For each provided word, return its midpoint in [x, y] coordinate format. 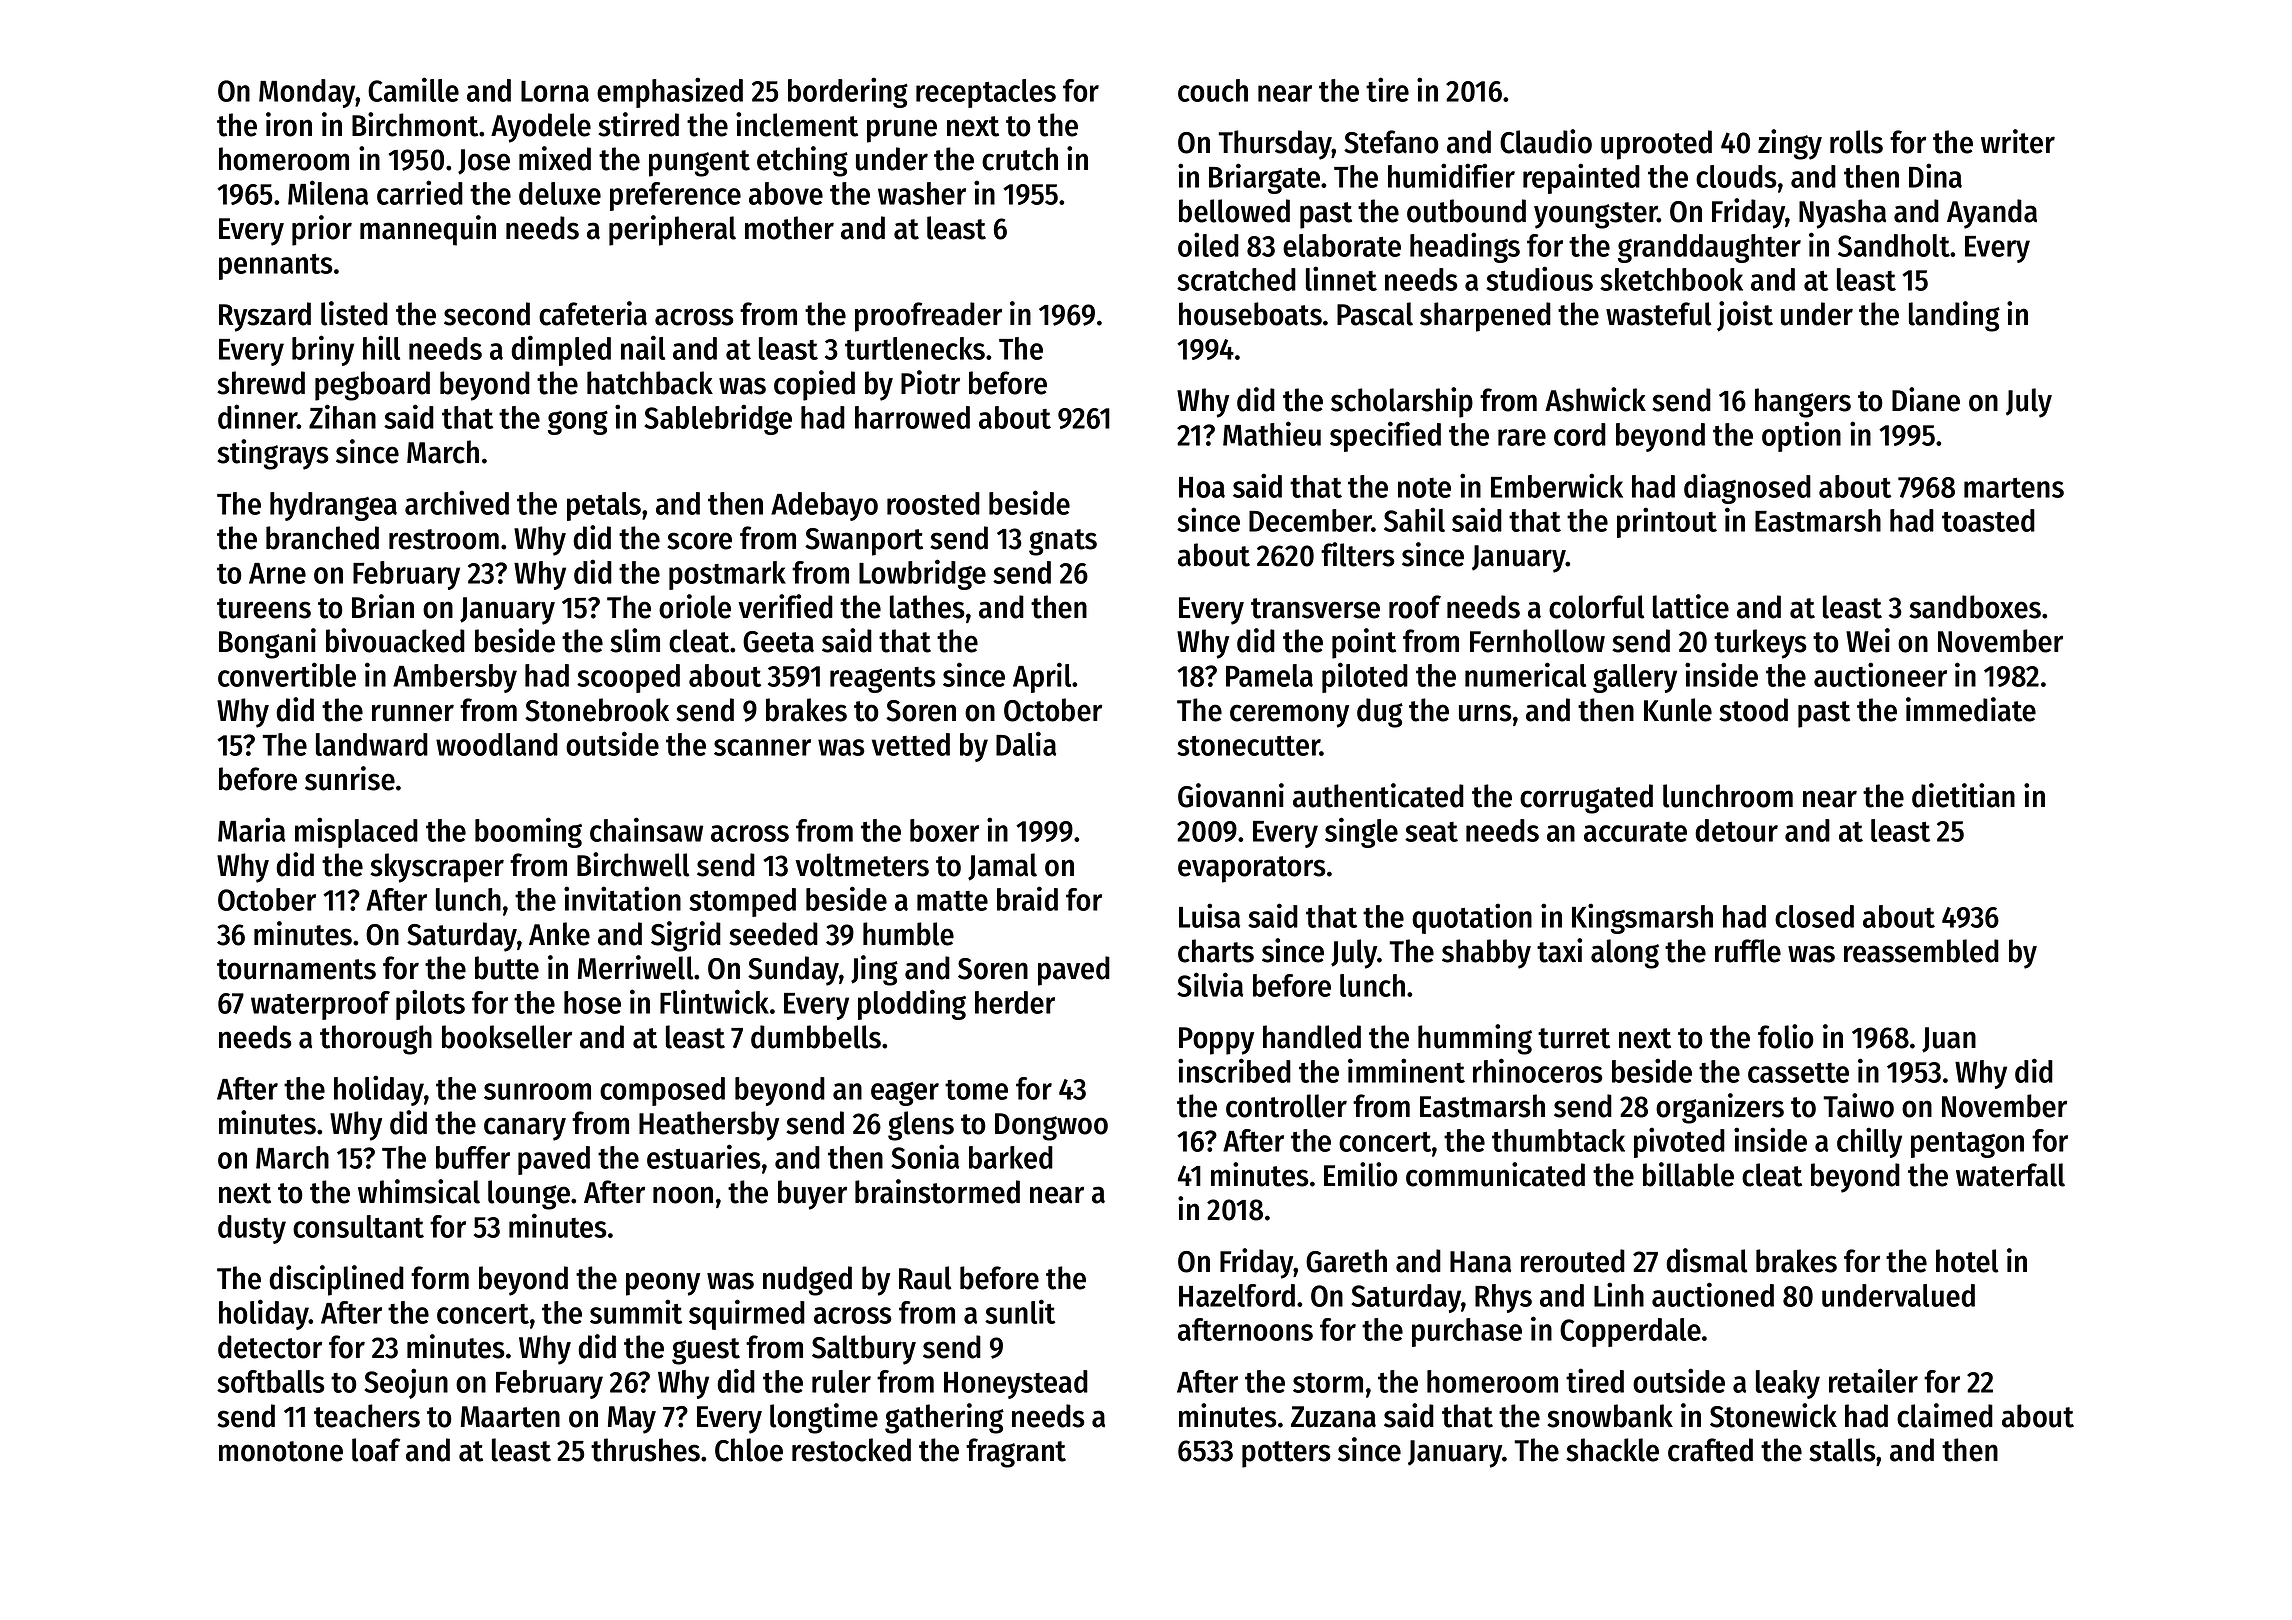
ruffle [1748, 951]
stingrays [273, 454]
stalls [1842, 1450]
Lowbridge [922, 574]
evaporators [1252, 869]
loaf [376, 1450]
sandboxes [1975, 607]
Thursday [1275, 145]
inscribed [1234, 1070]
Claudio [1546, 141]
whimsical [419, 1191]
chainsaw [646, 829]
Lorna [555, 91]
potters [1286, 1454]
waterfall [2010, 1175]
